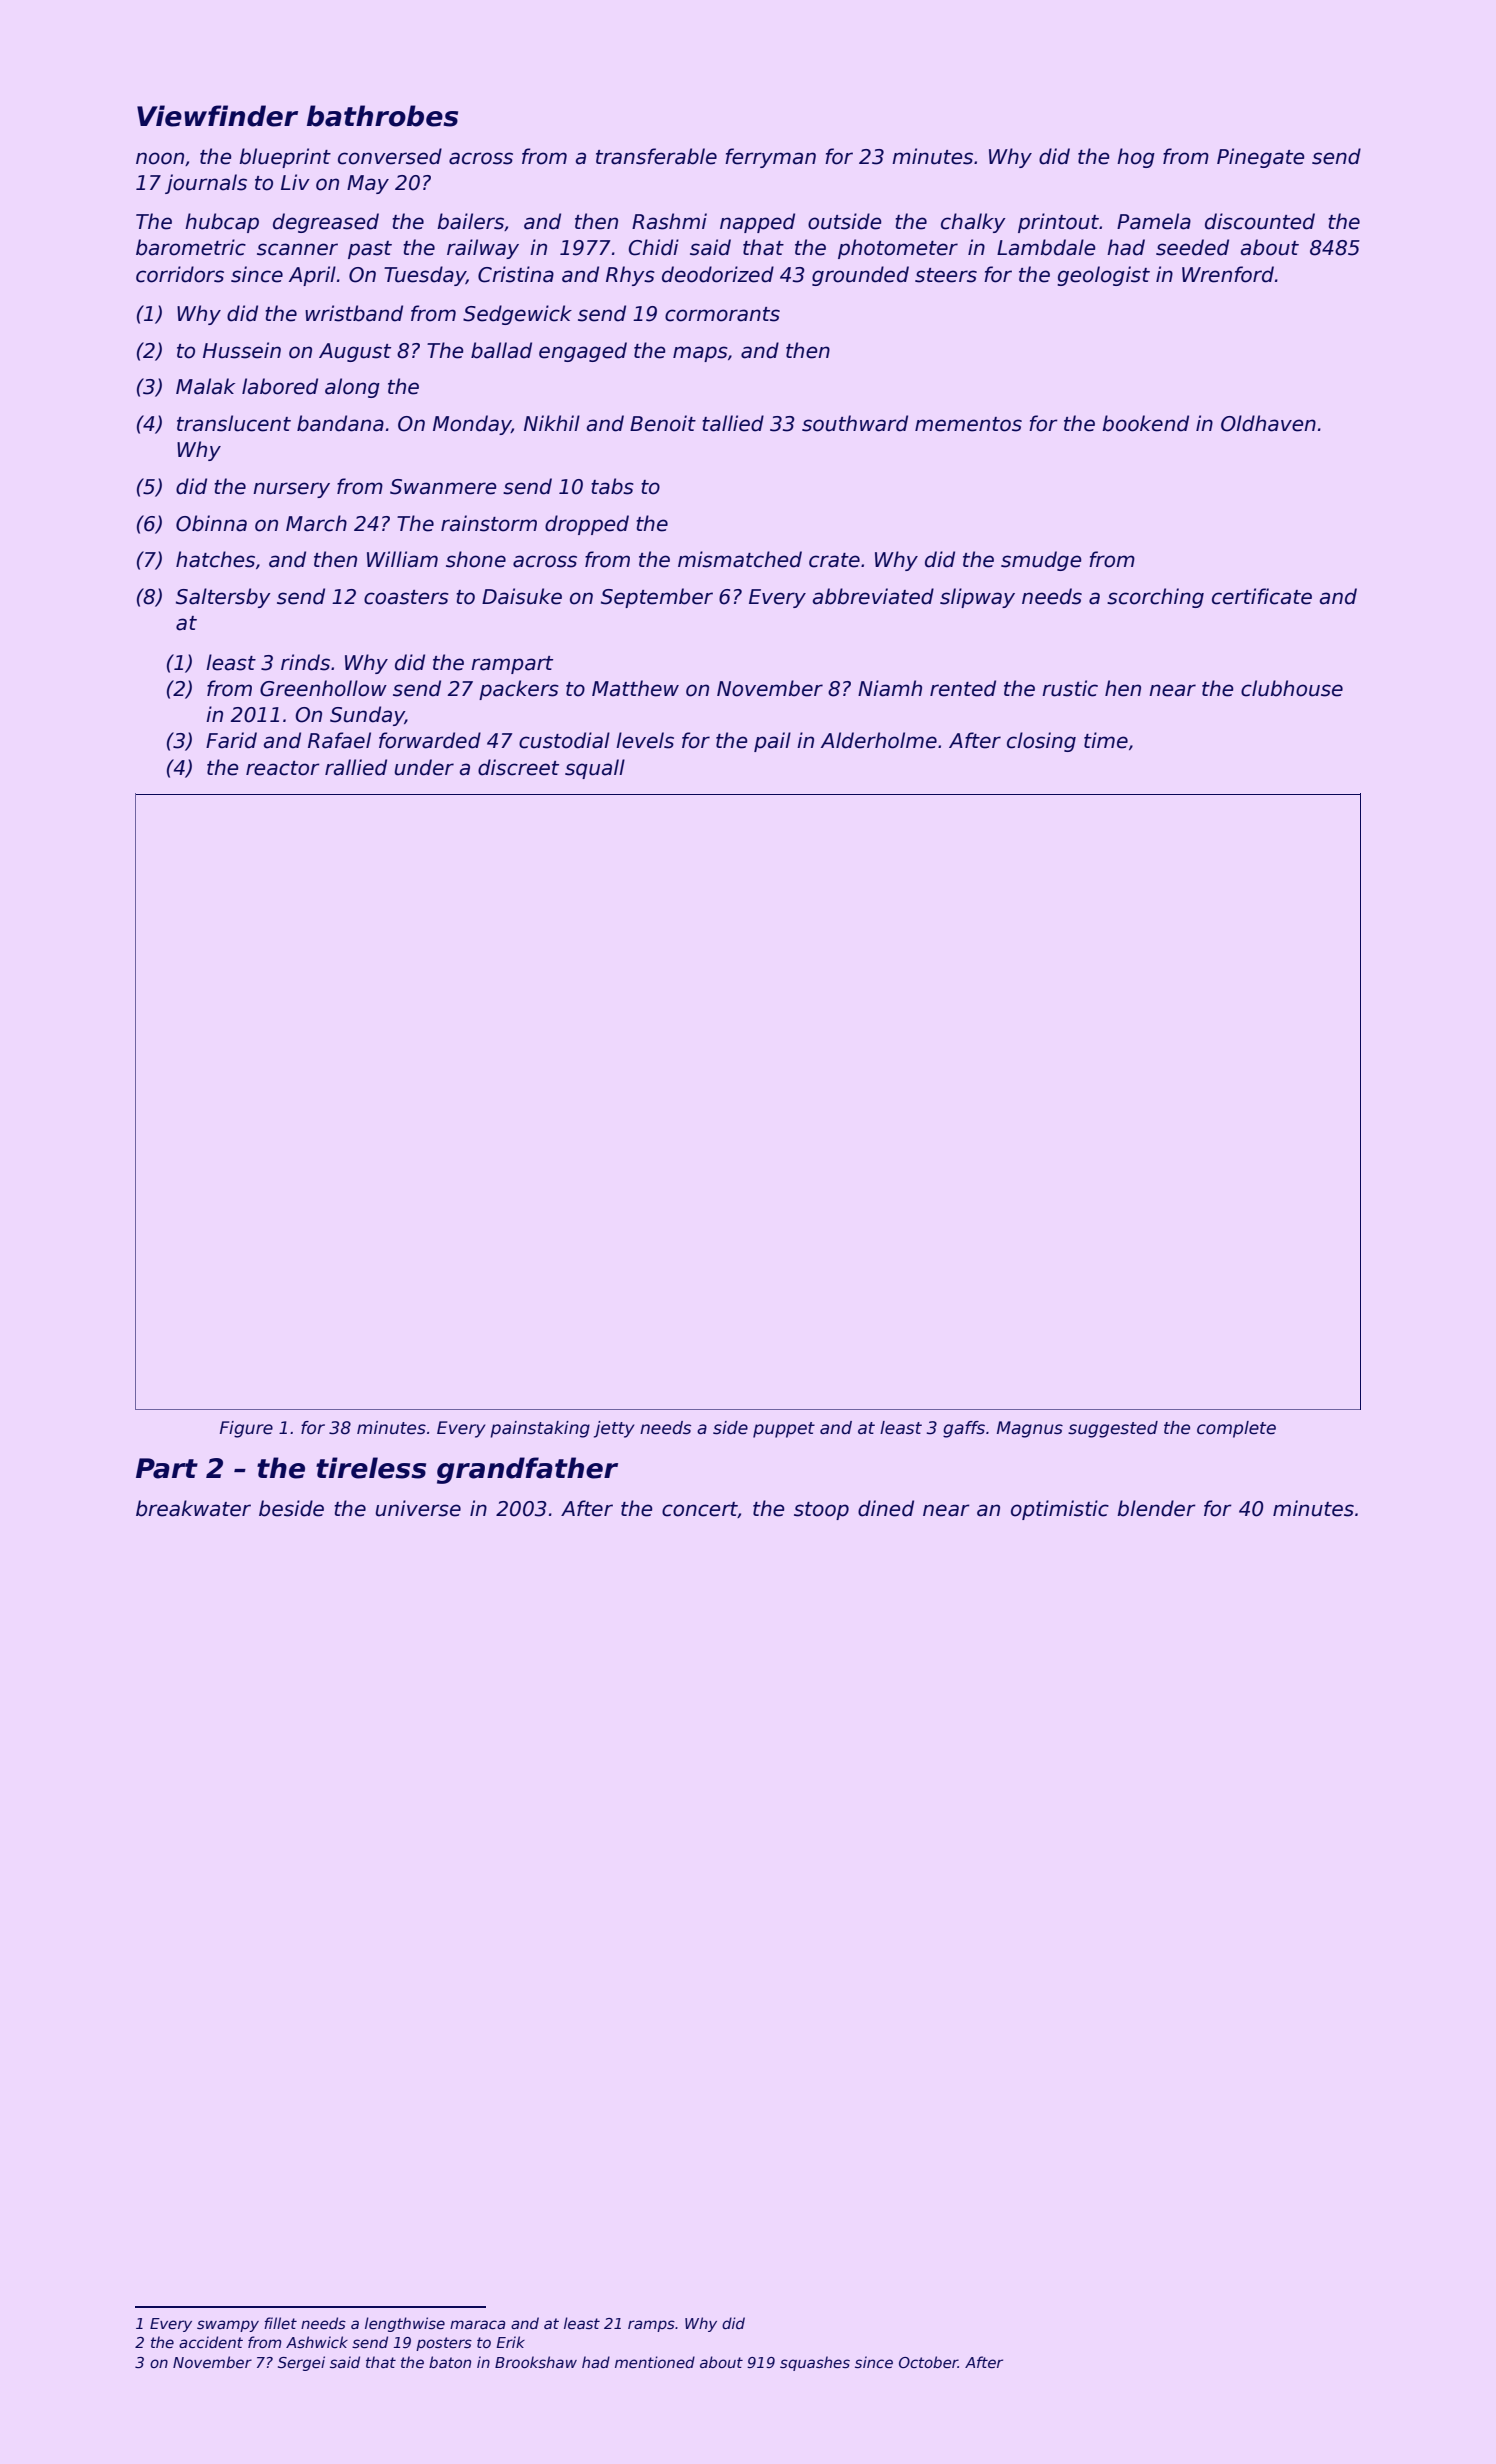 The width and height of the screenshot is (1496, 2464). Describe the element at coordinates (519, 690) in the screenshot. I see `packers` at that location.
